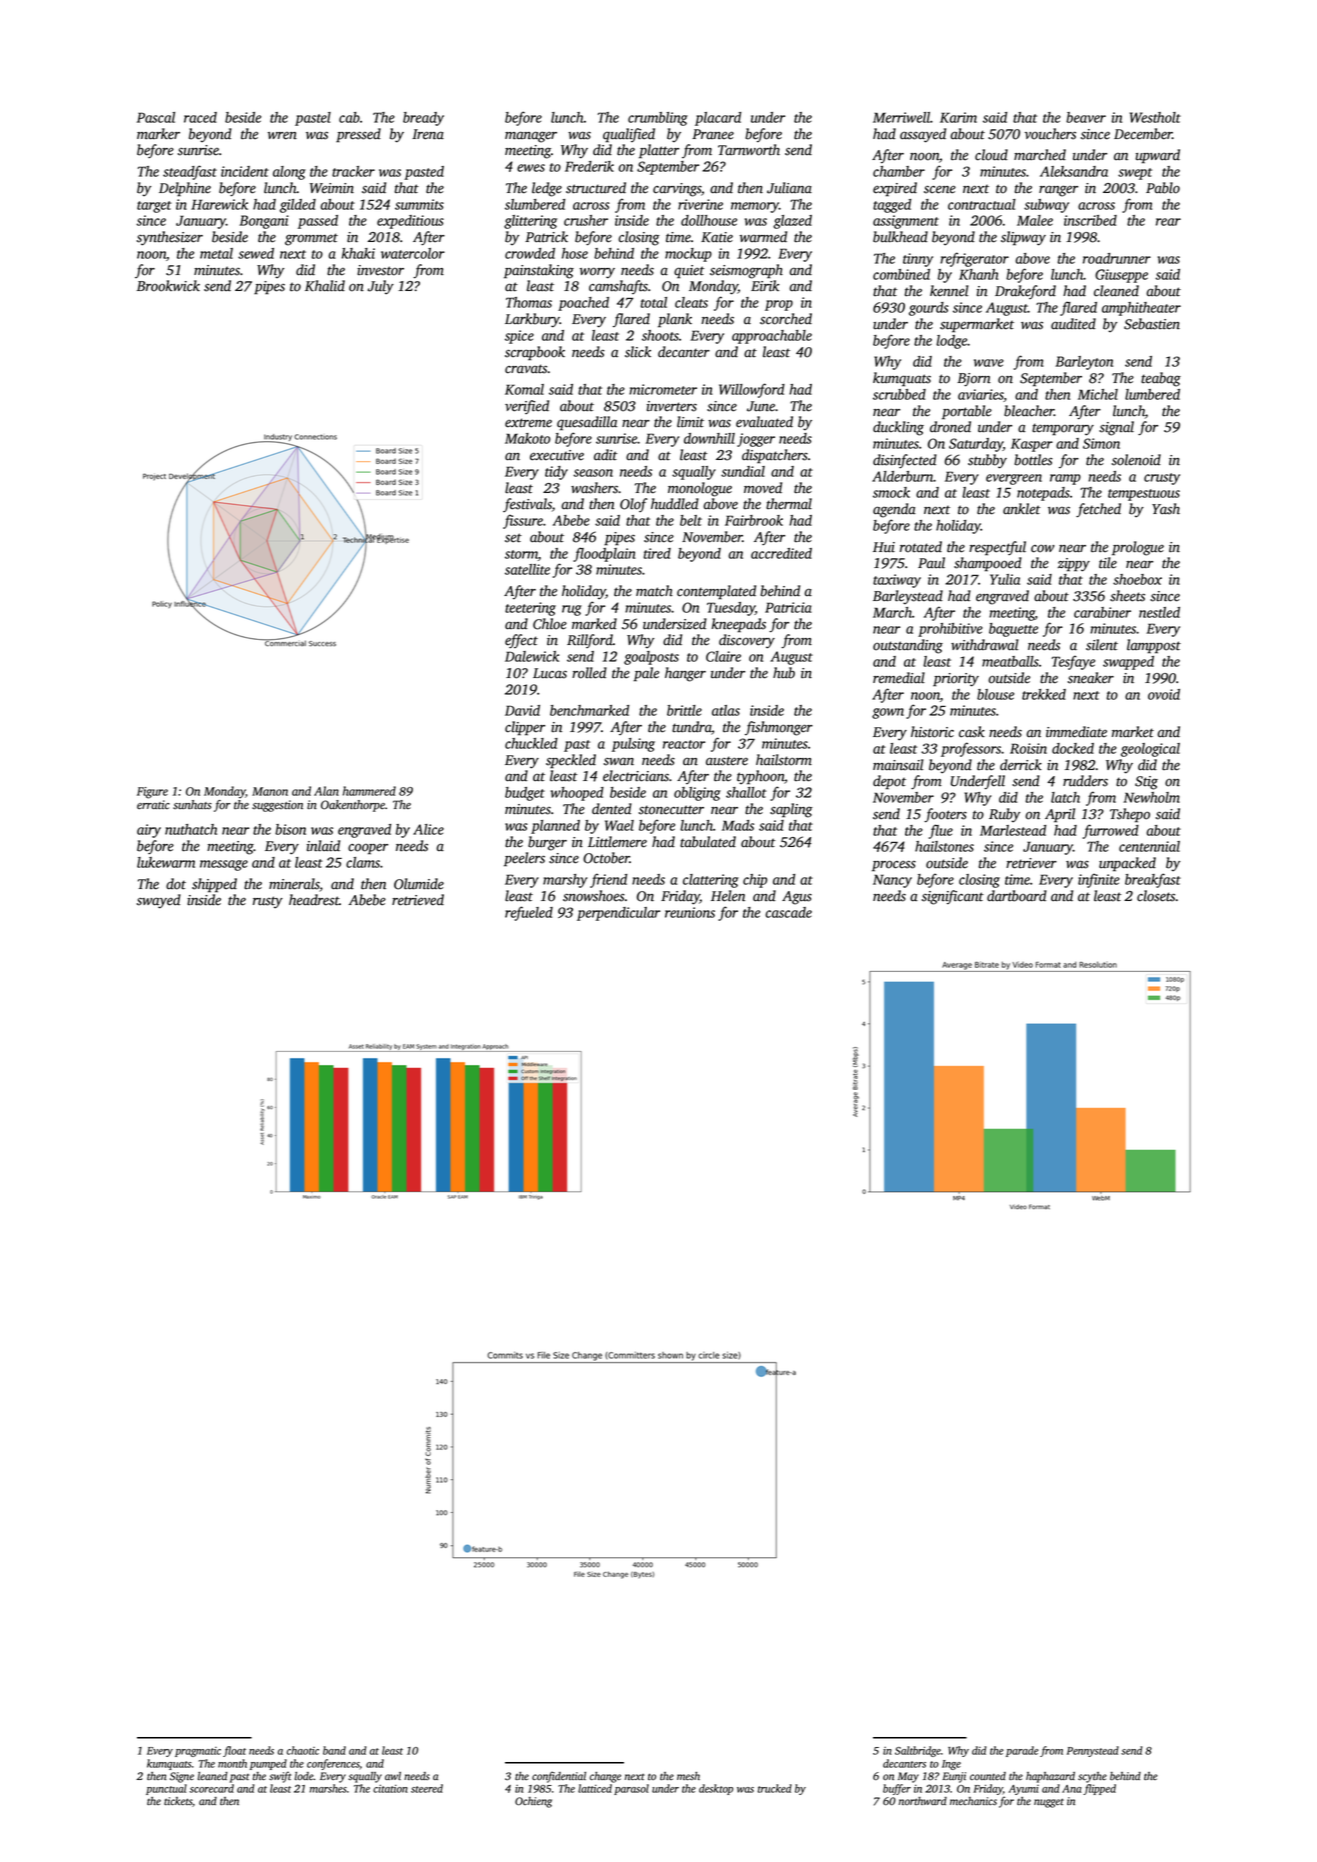 This page has width=1317, height=1862. Describe the element at coordinates (691, 302) in the page. I see `cleats` at that location.
